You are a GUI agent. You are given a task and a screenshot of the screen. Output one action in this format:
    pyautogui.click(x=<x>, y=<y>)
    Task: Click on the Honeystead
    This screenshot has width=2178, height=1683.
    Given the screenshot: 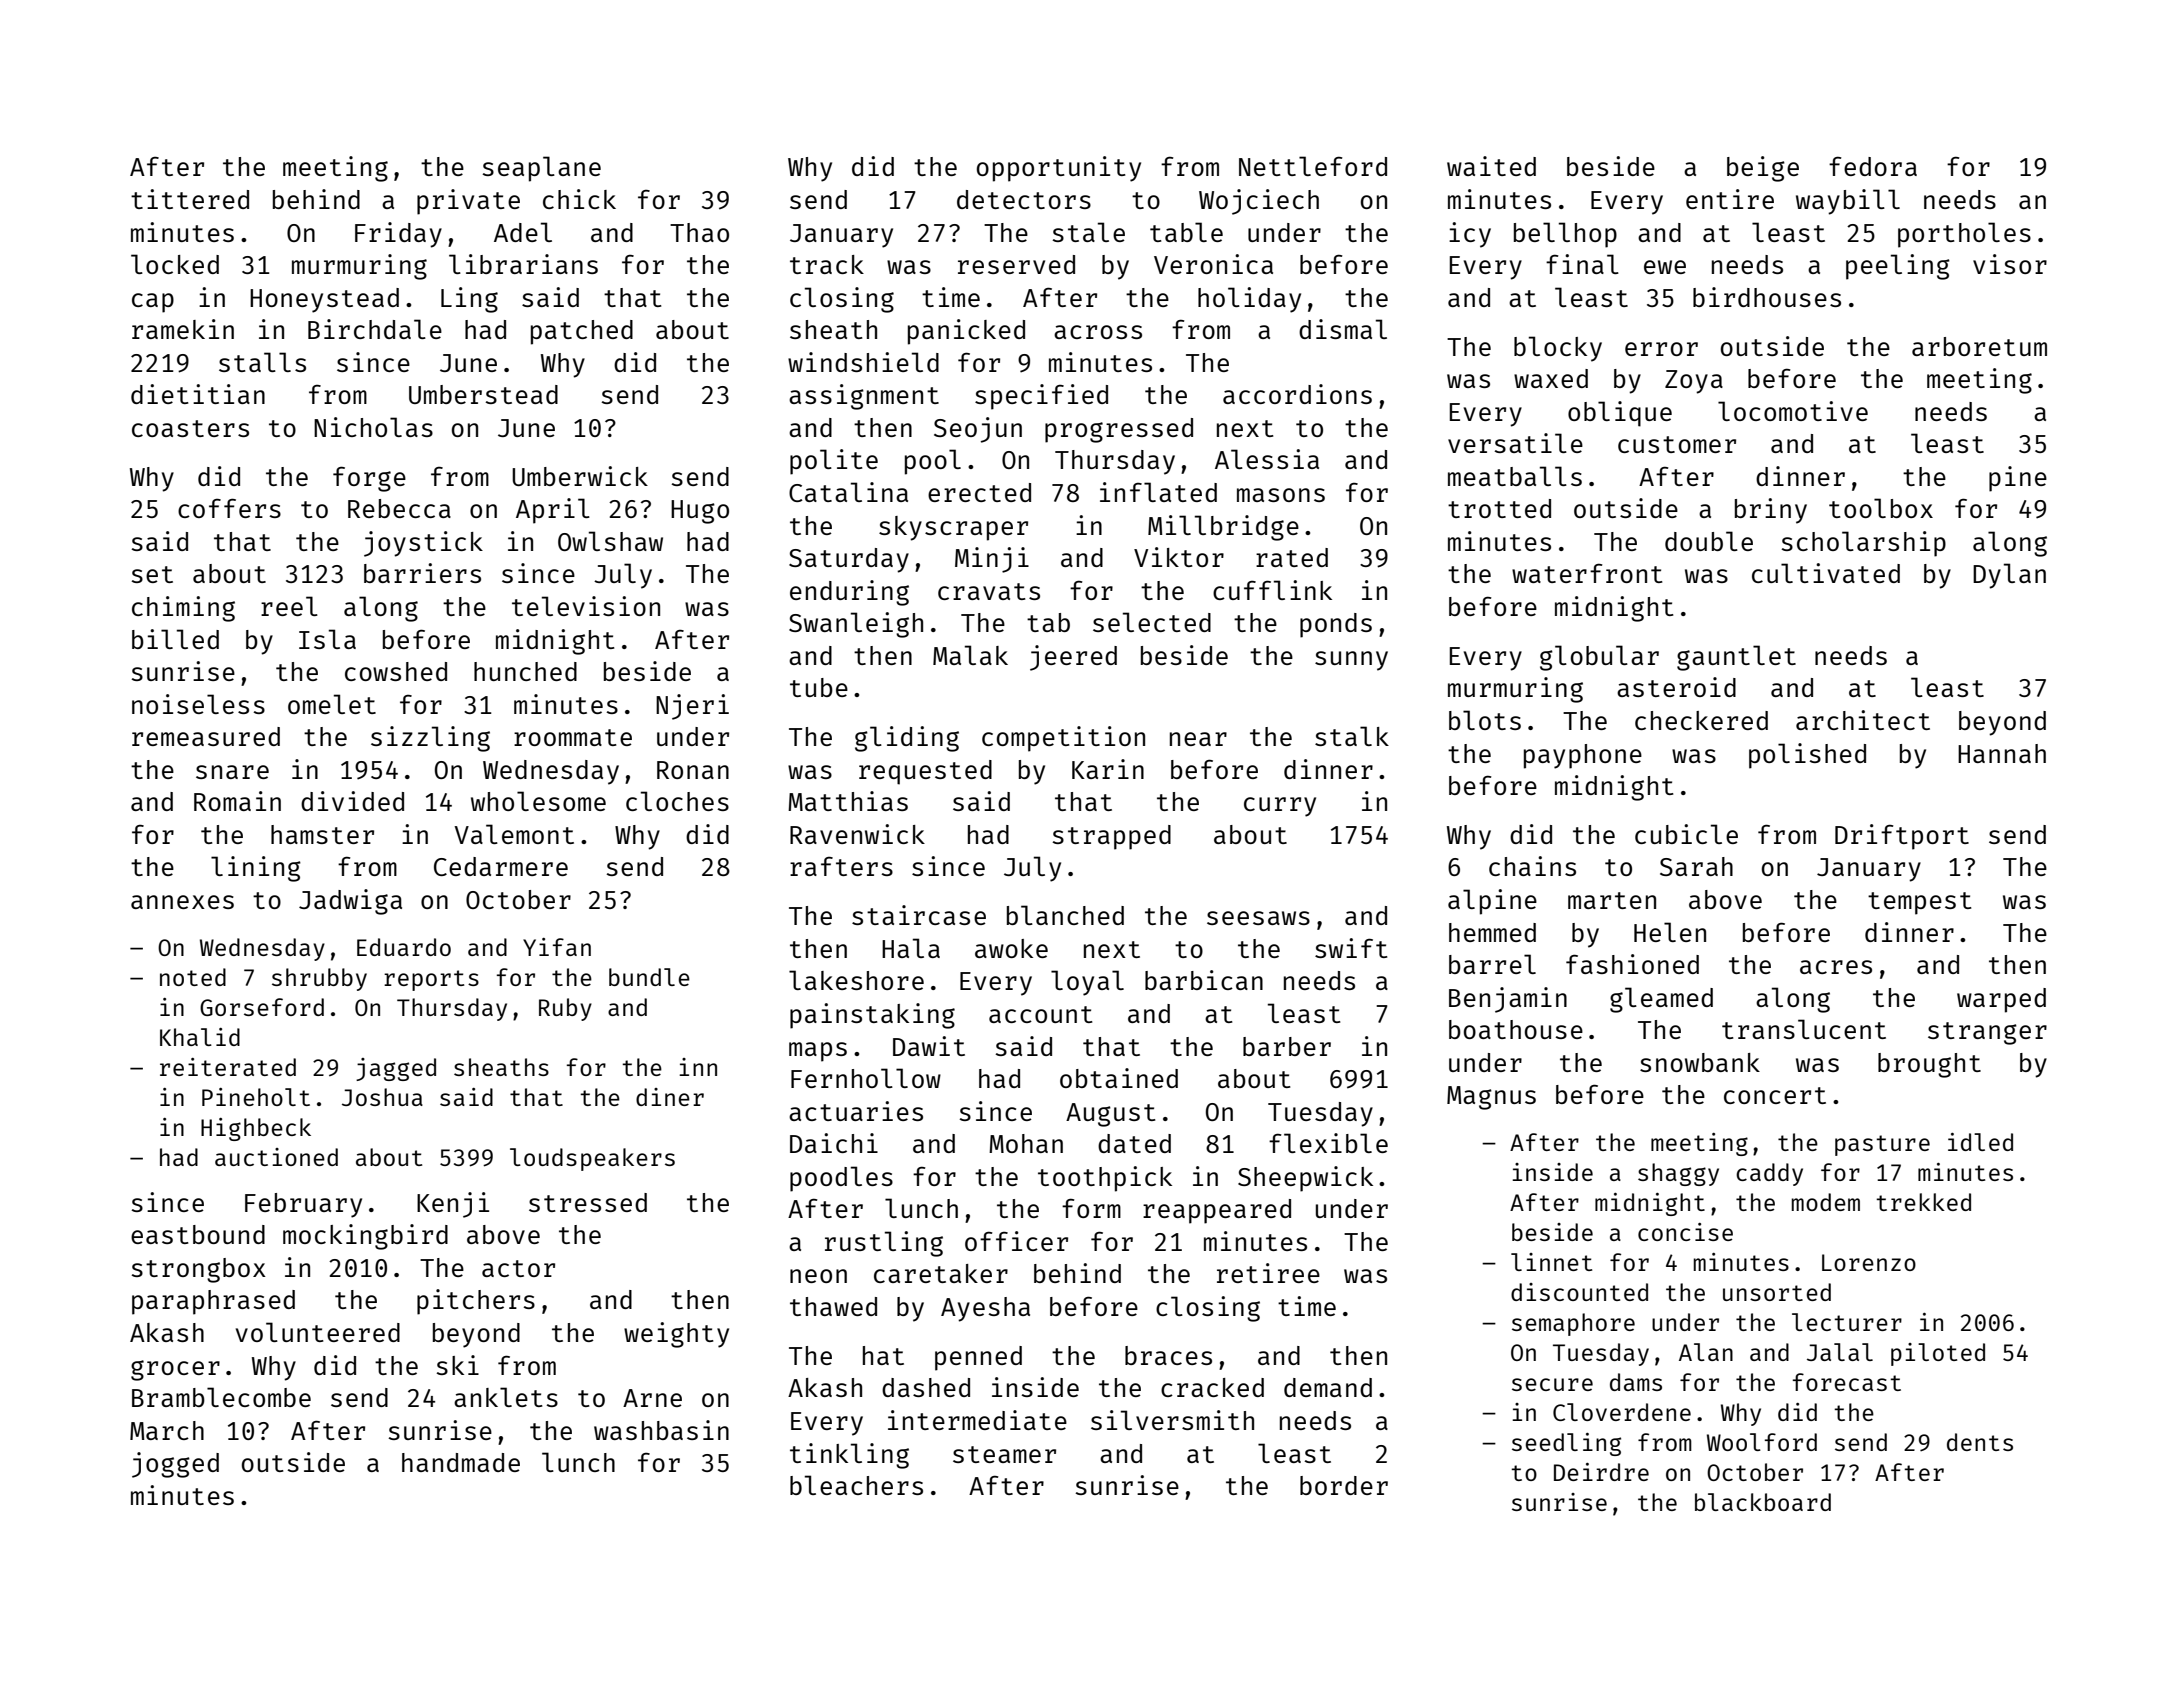 What is the action you would take?
    pyautogui.click(x=324, y=300)
